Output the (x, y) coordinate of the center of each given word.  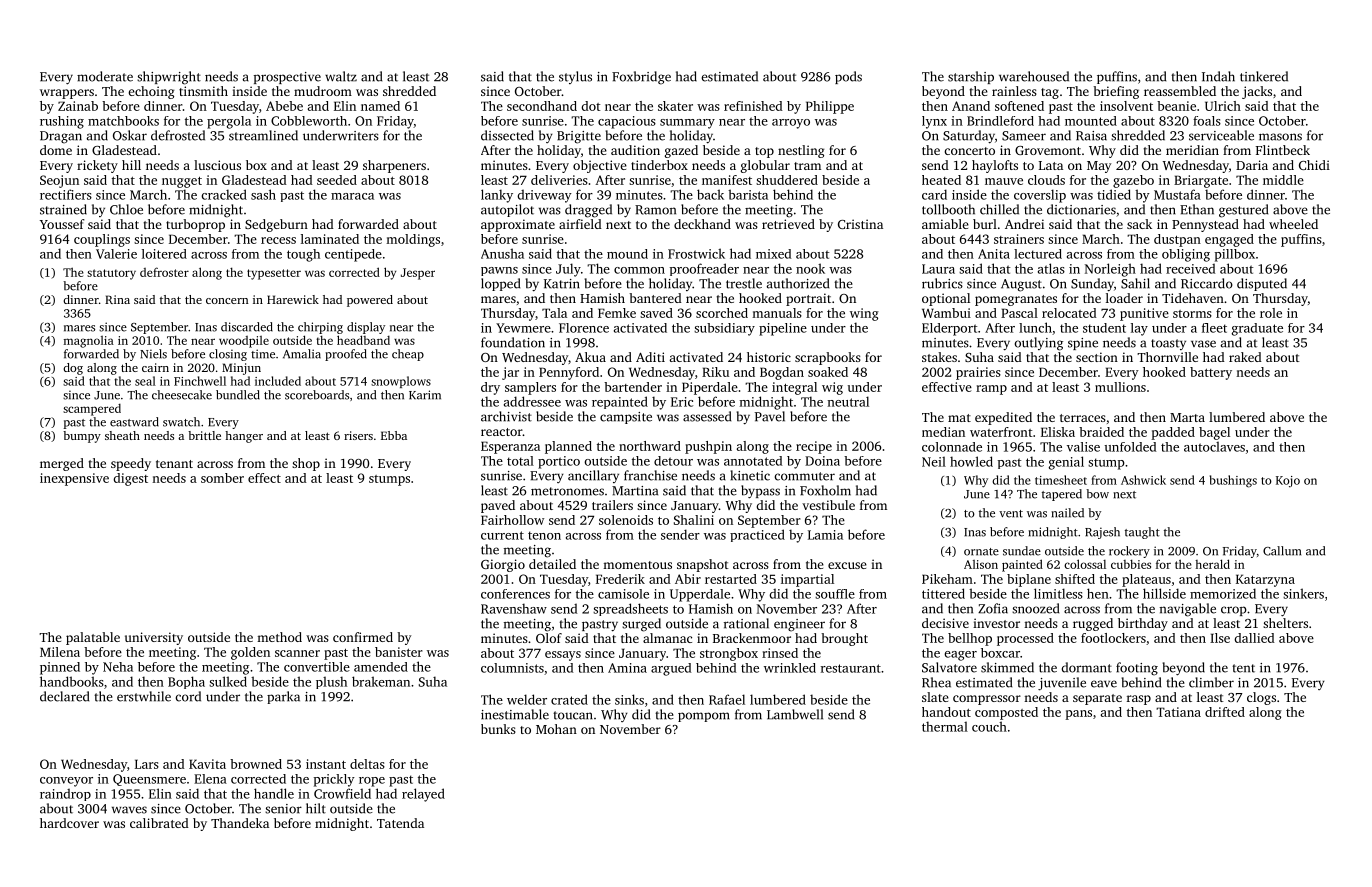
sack (1139, 224)
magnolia (89, 342)
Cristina (860, 224)
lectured (1038, 254)
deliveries (559, 180)
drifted (1225, 712)
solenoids (626, 520)
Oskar (130, 135)
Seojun (59, 181)
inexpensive (74, 479)
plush (331, 682)
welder (527, 699)
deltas (367, 764)
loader (1124, 298)
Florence (584, 328)
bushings (1233, 481)
